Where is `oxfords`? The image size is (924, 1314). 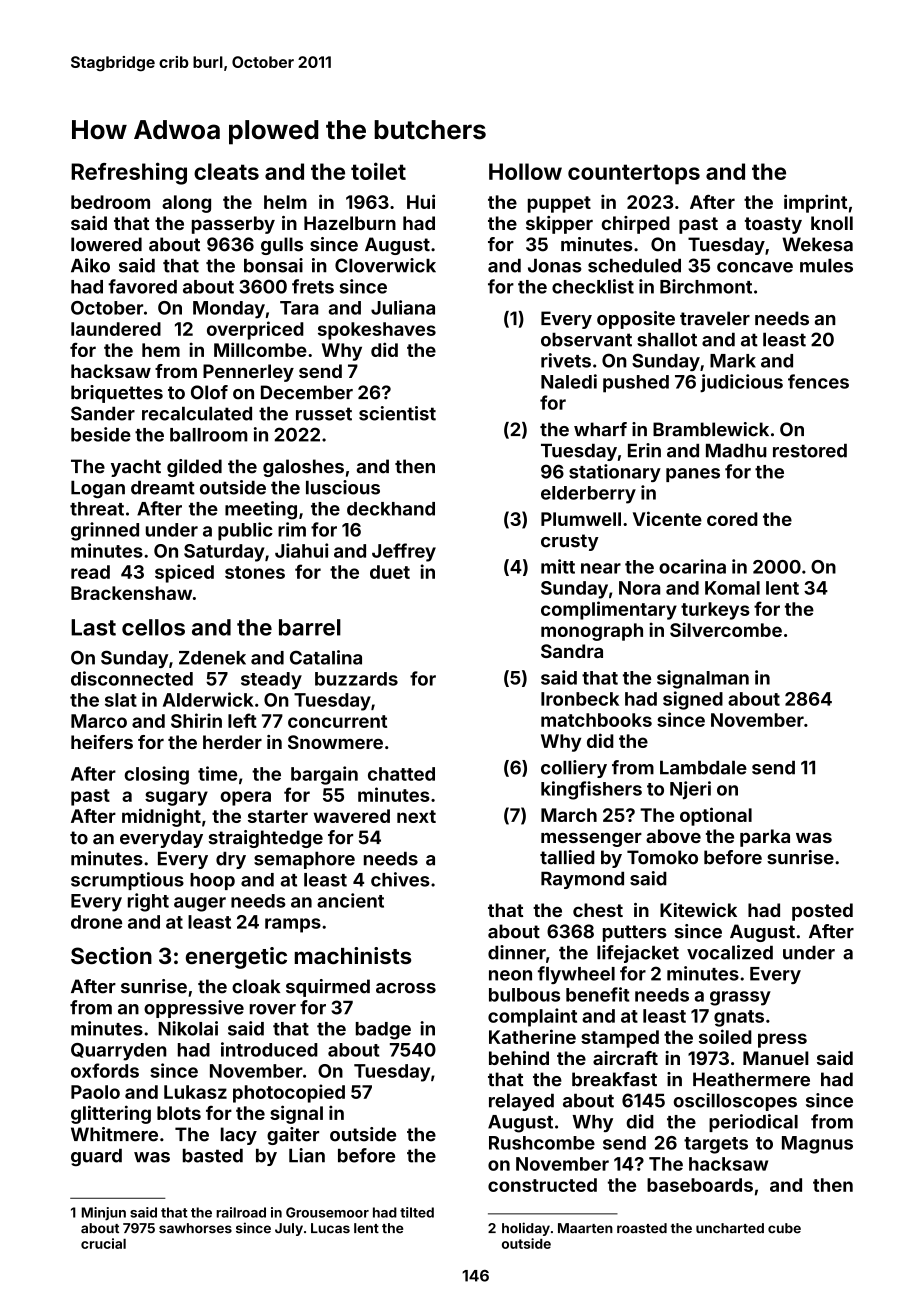
oxfords is located at coordinates (105, 1070).
